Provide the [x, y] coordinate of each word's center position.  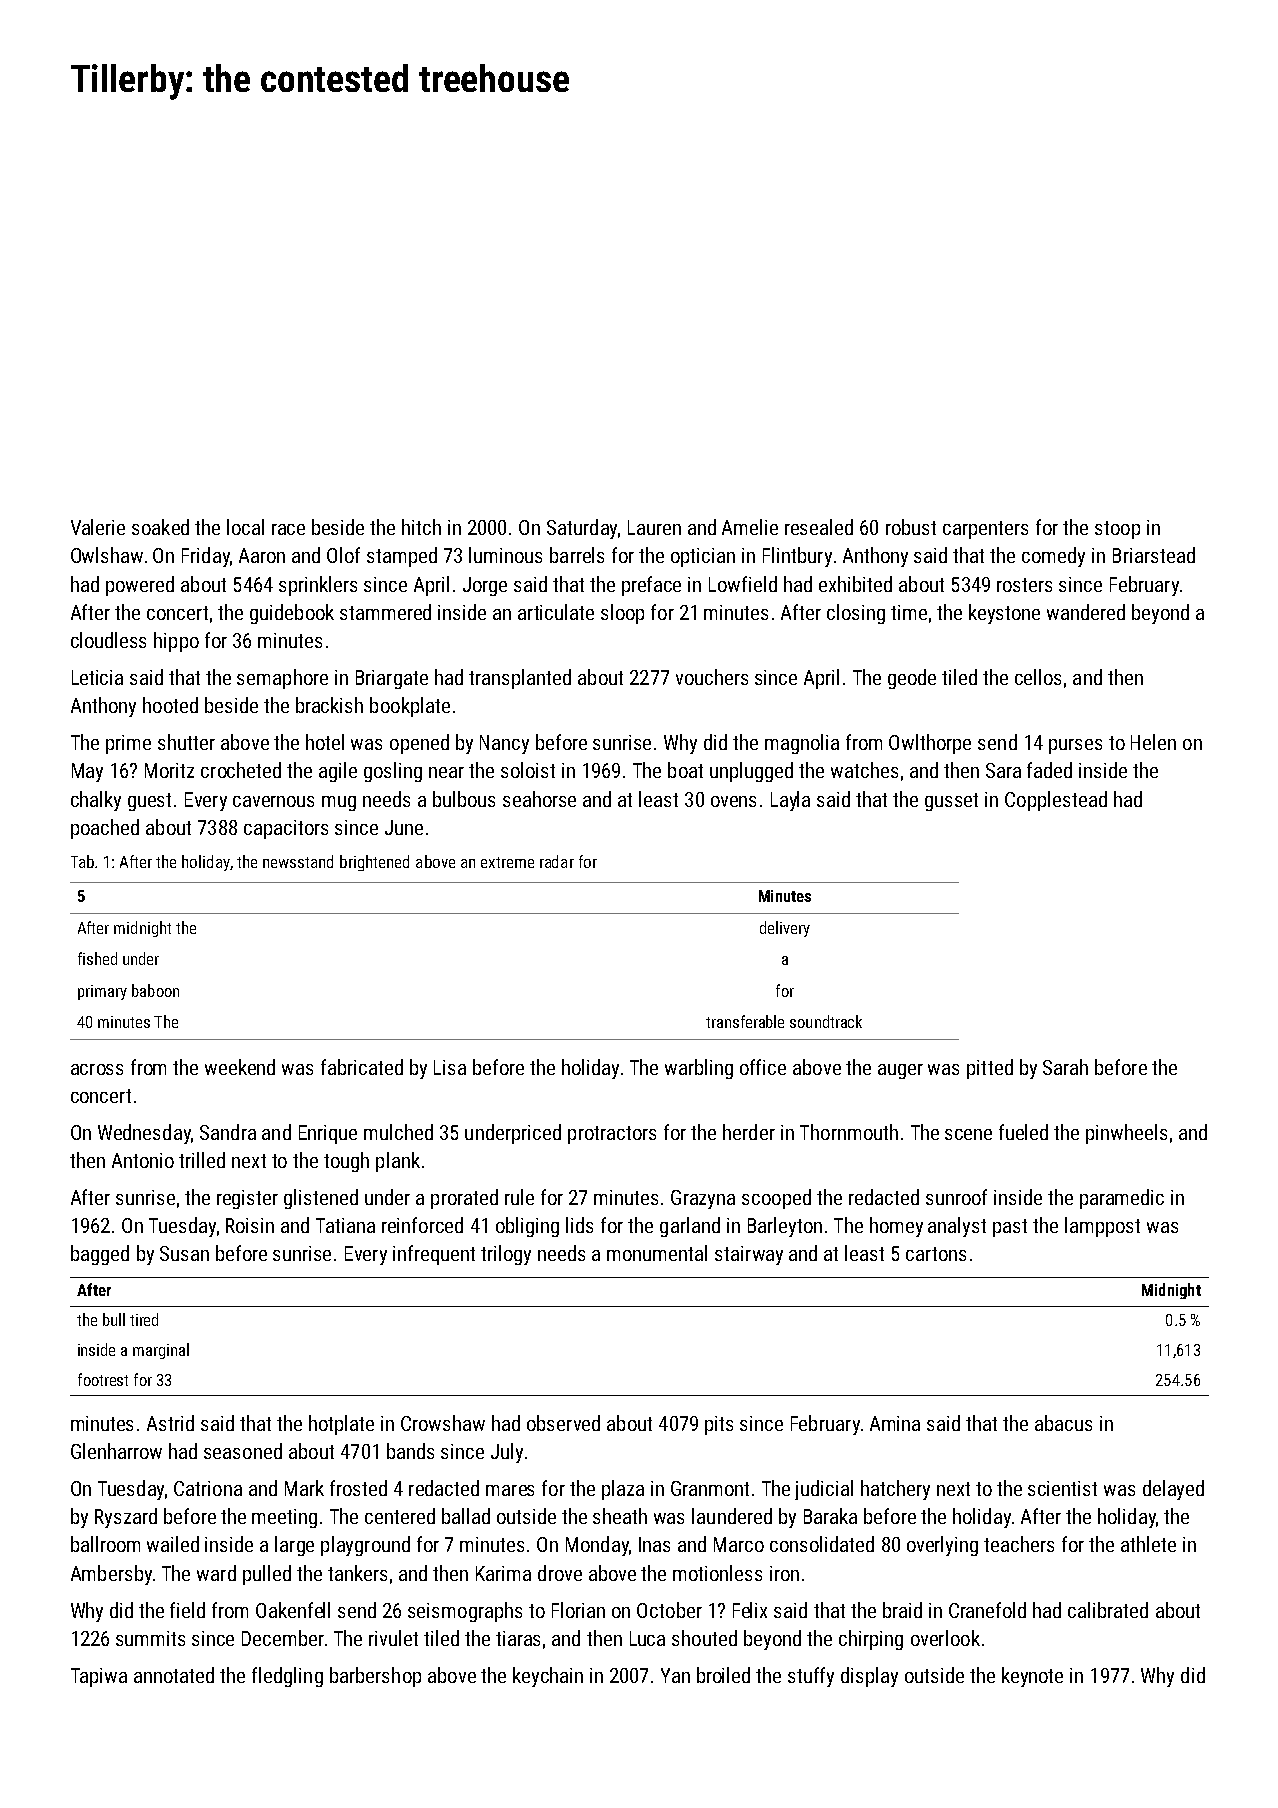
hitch [421, 527]
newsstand [298, 861]
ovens [733, 801]
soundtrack [826, 1021]
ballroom [105, 1544]
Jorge [485, 586]
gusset [951, 802]
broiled [723, 1675]
